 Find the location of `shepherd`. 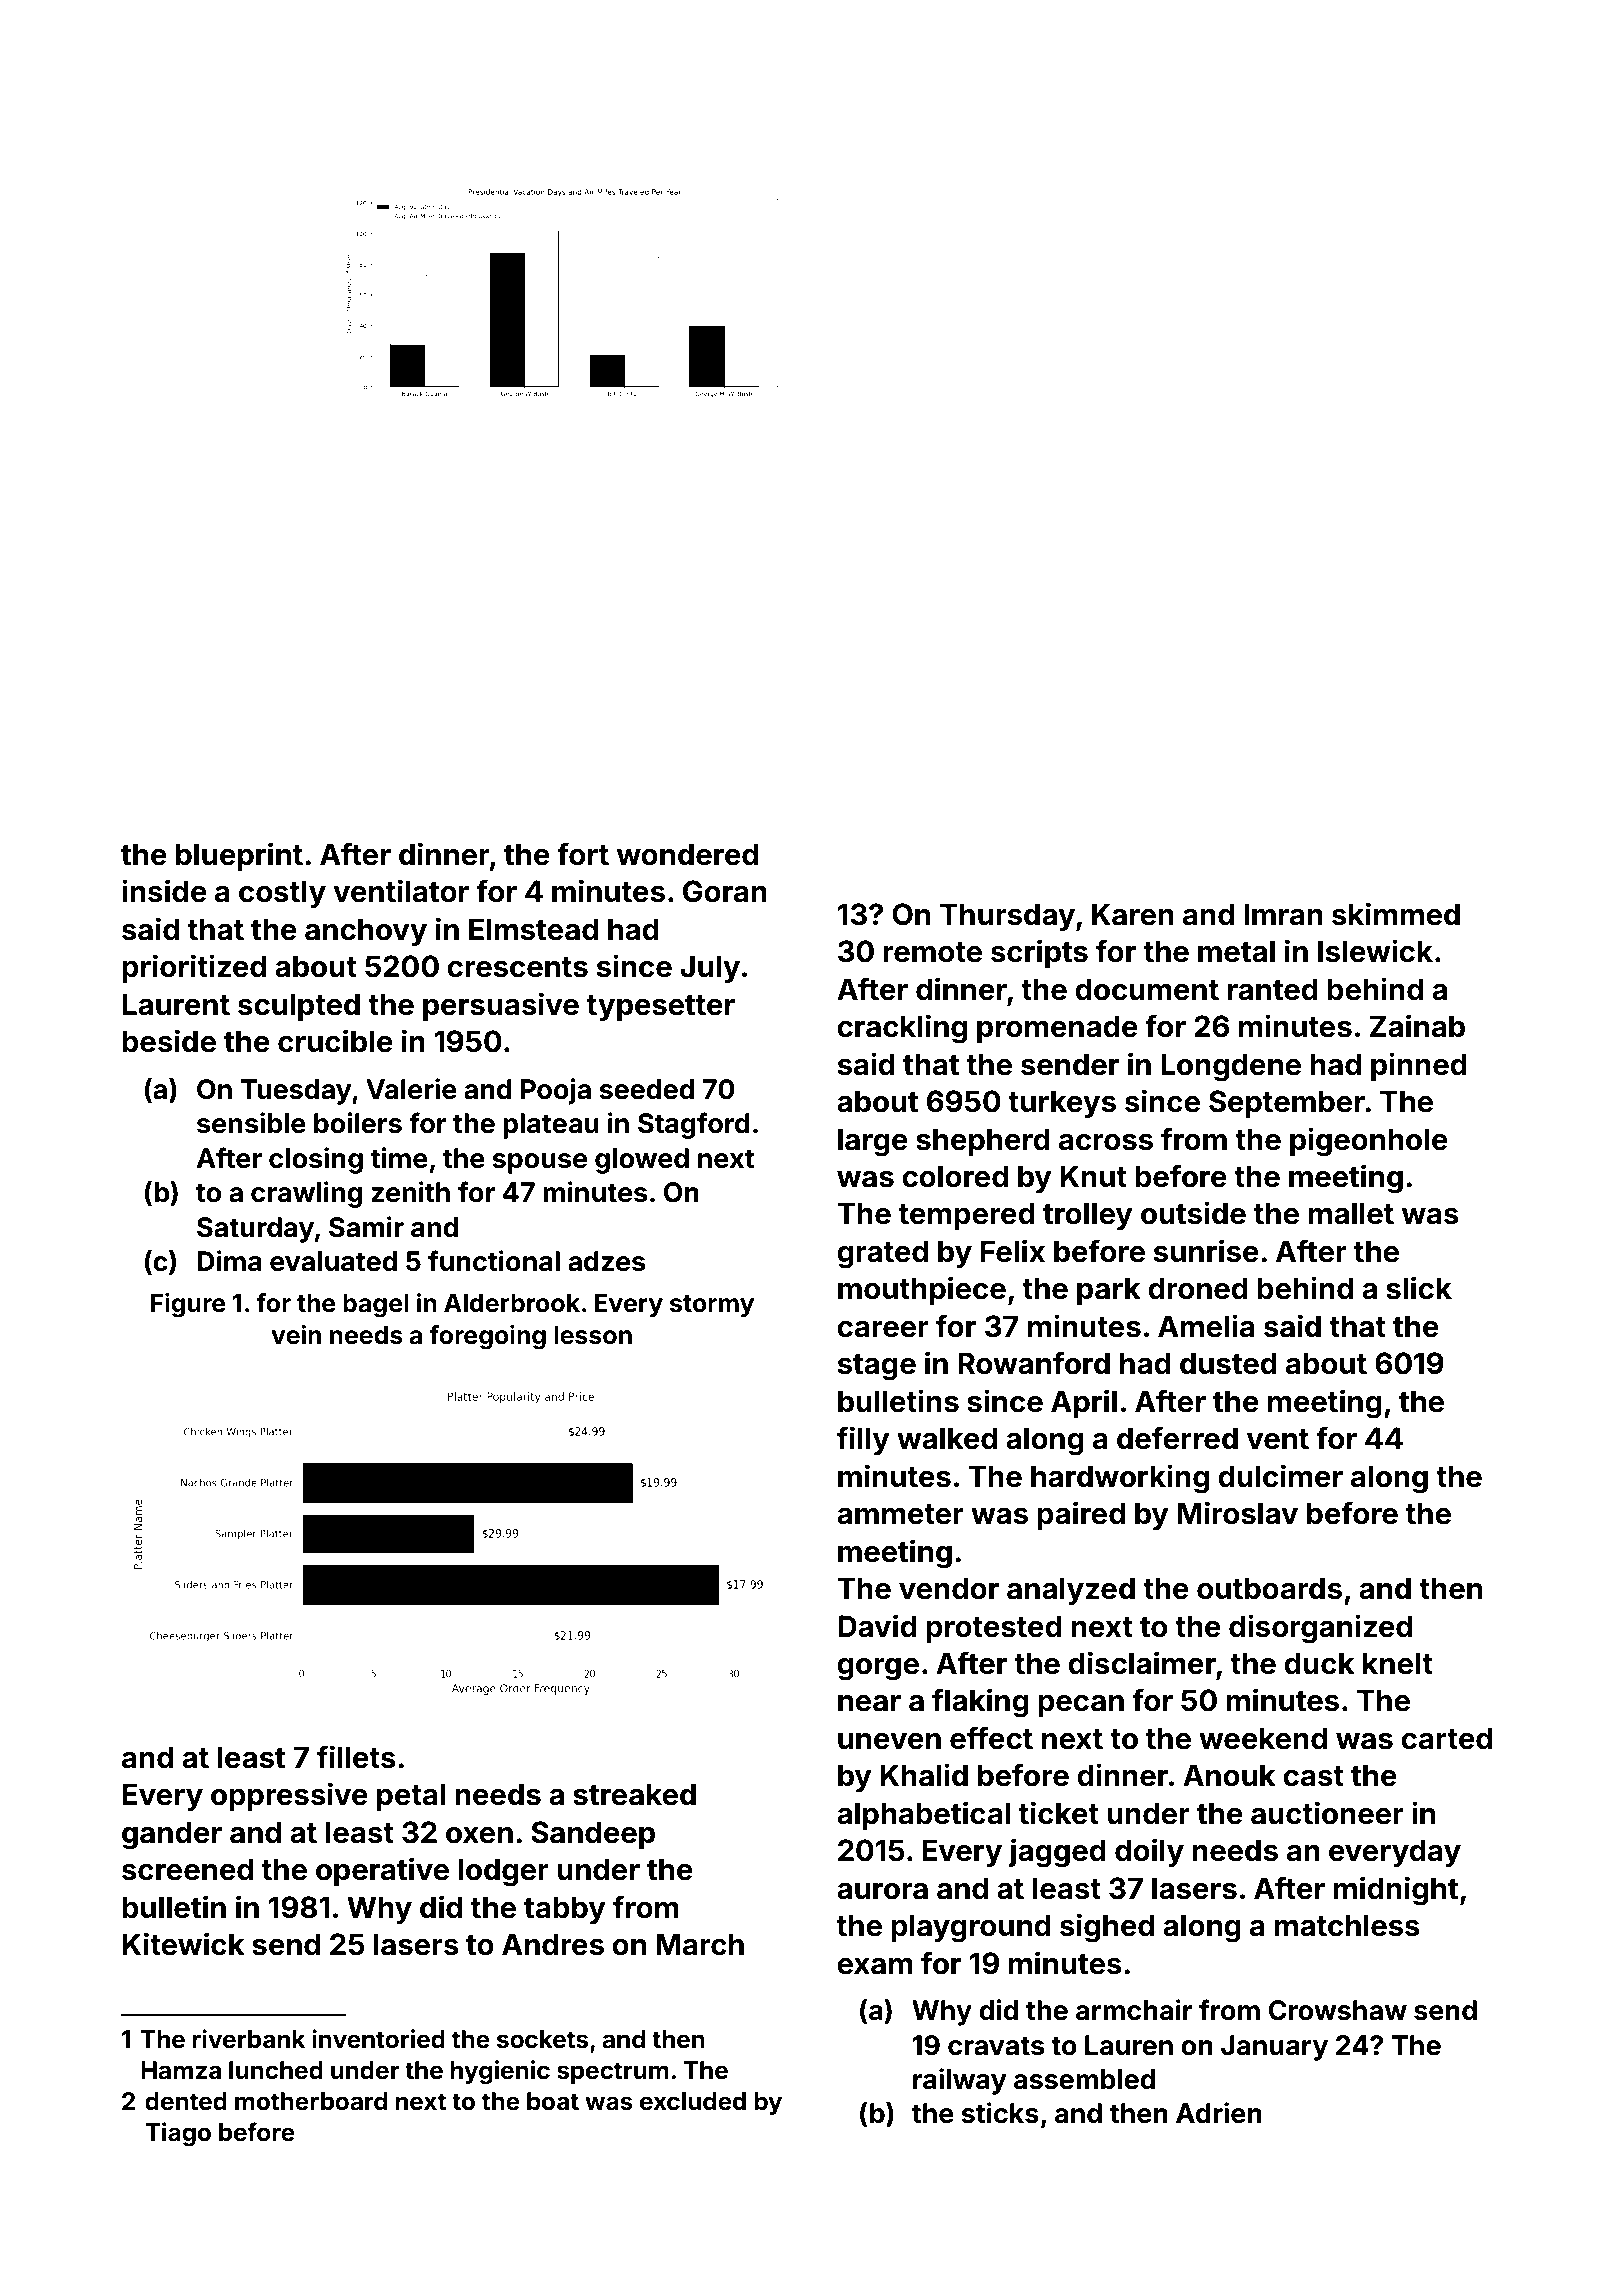

shepherd is located at coordinates (983, 1142).
